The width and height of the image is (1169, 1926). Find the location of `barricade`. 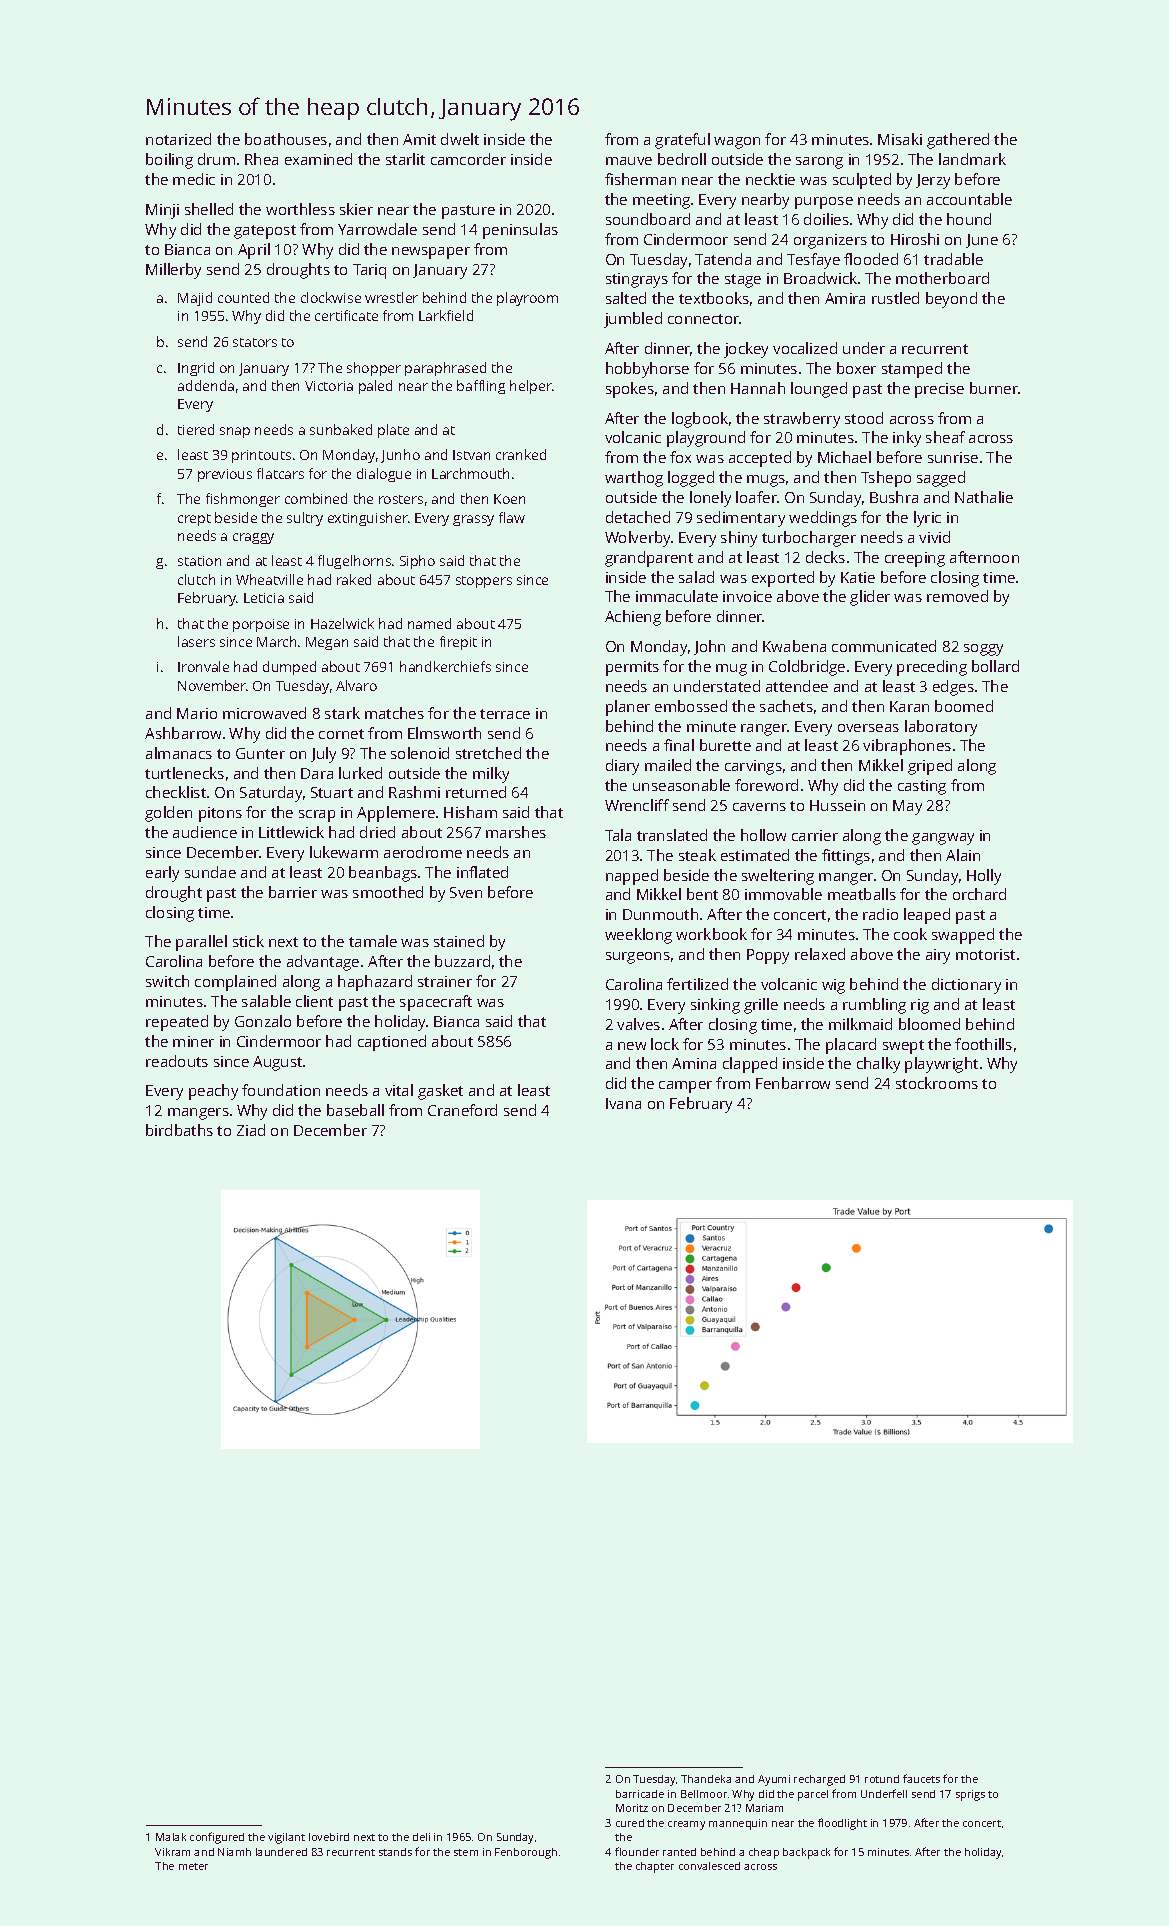

barricade is located at coordinates (640, 1794).
